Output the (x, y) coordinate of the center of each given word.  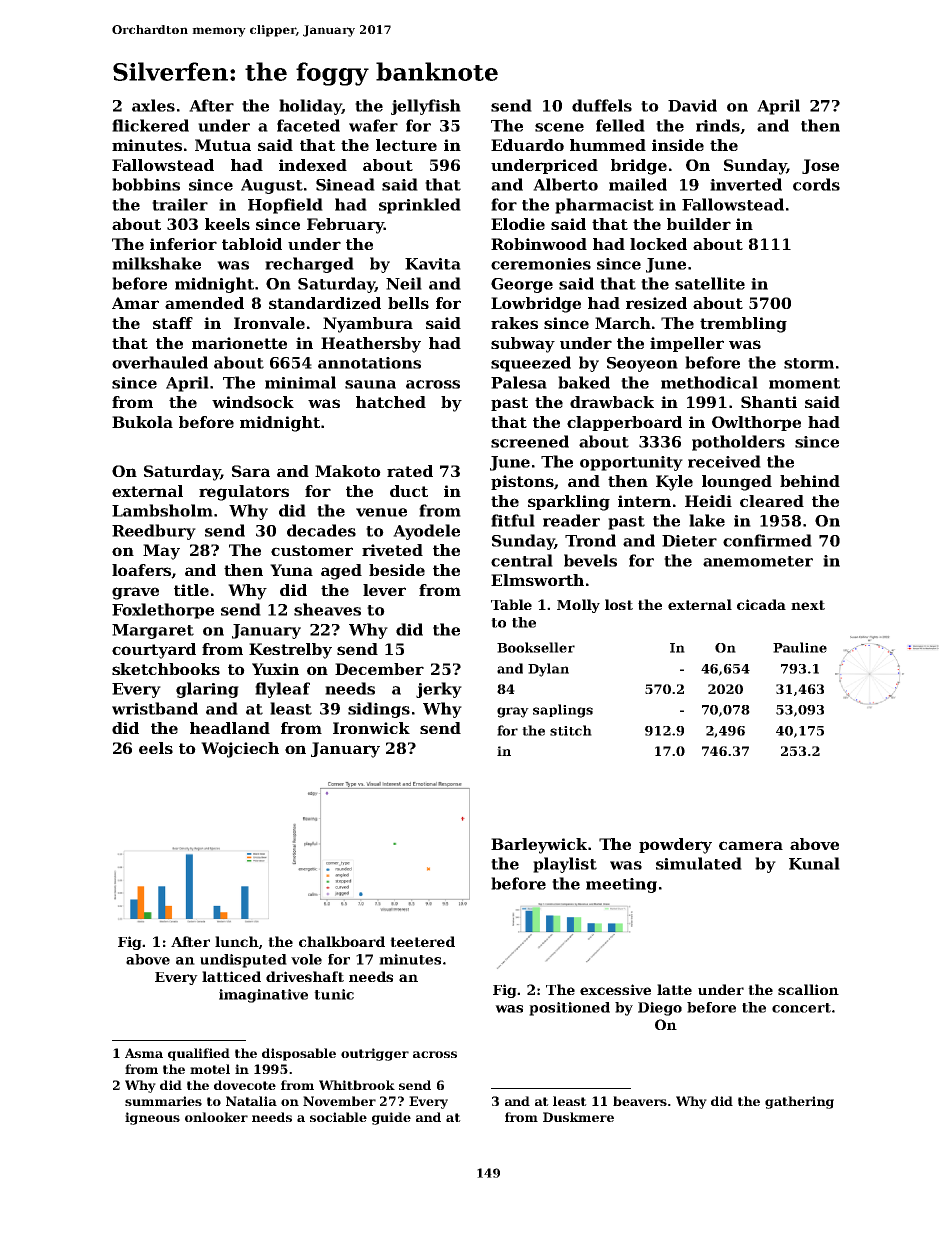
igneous (152, 1118)
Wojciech (240, 750)
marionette (239, 343)
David (692, 105)
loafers (142, 571)
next (808, 605)
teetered (422, 941)
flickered (150, 125)
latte (674, 989)
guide (391, 1118)
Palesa (519, 382)
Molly (578, 606)
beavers (640, 1101)
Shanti (769, 402)
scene (559, 127)
